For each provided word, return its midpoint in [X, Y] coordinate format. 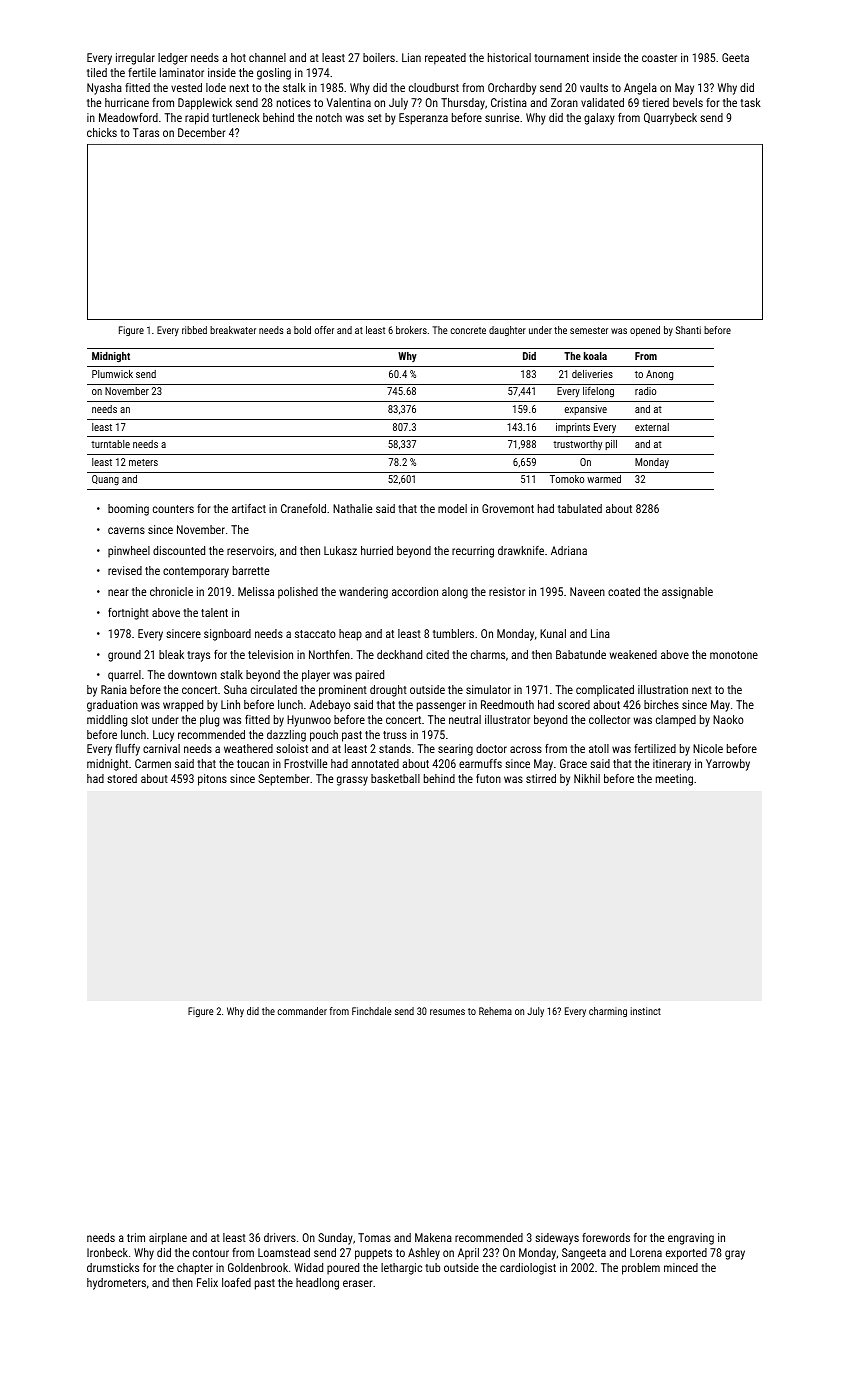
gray [735, 1255]
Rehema [495, 1011]
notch [329, 117]
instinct [646, 1011]
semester [589, 330]
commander [302, 1011]
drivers [280, 1237]
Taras [146, 132]
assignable [687, 593]
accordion [415, 591]
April [468, 1254]
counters [173, 509]
